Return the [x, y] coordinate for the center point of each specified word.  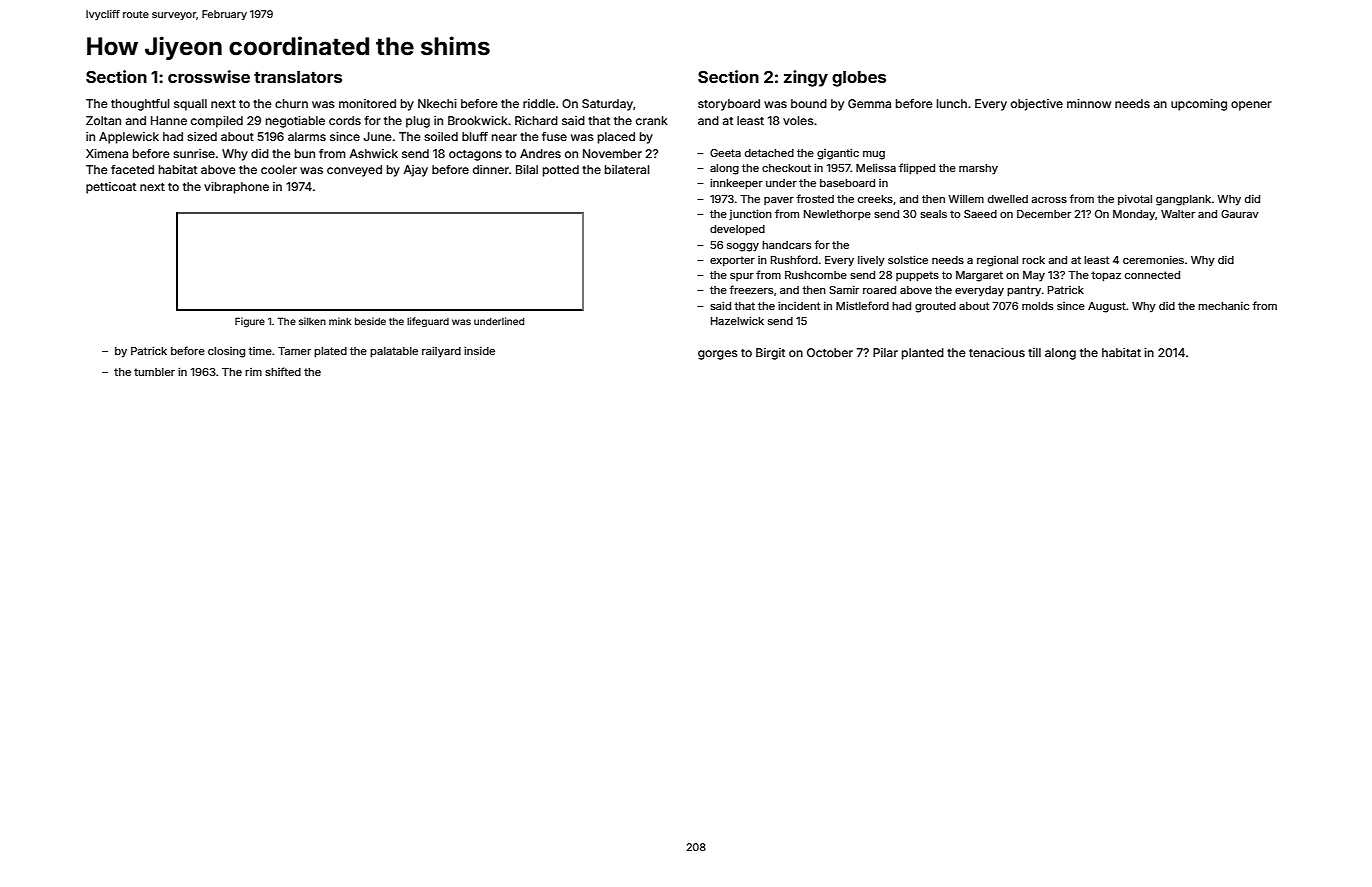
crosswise [209, 76]
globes [859, 79]
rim [253, 372]
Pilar [885, 352]
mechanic [1223, 305]
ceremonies [1153, 259]
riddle [539, 103]
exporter [732, 261]
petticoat [111, 188]
